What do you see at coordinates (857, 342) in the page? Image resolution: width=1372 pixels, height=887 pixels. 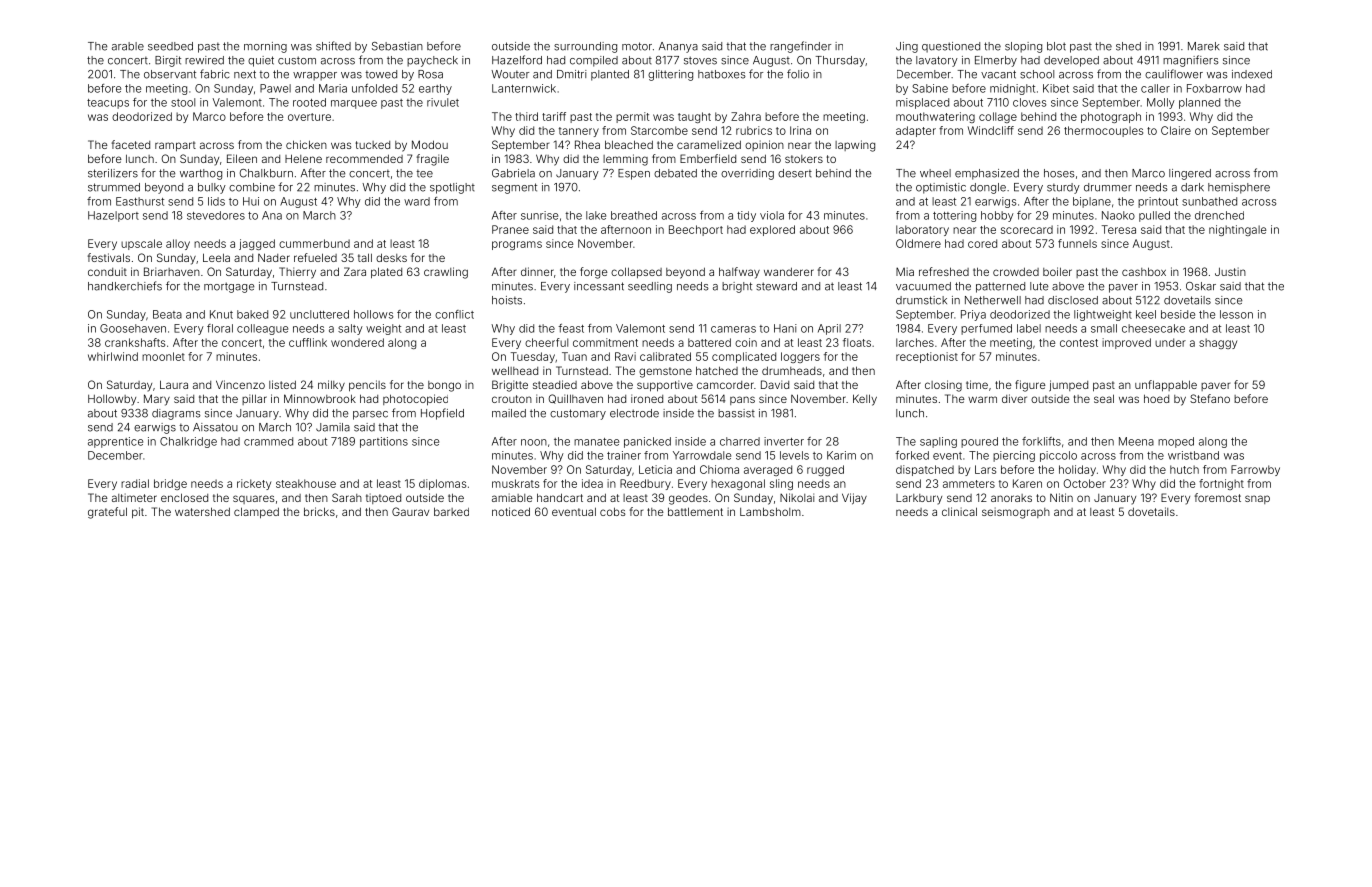 I see `floats` at bounding box center [857, 342].
